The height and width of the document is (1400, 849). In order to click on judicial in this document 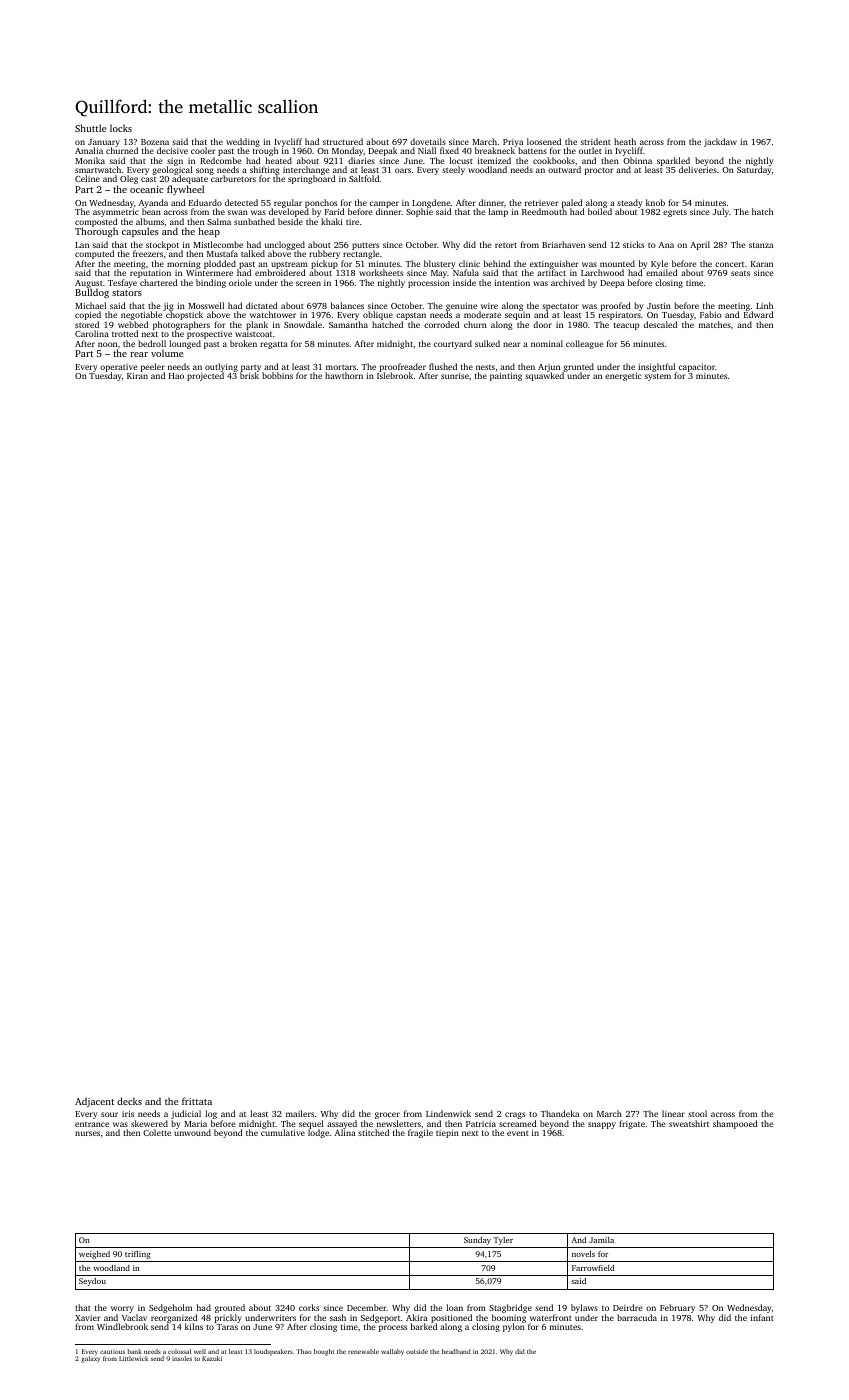, I will do `click(186, 1114)`.
